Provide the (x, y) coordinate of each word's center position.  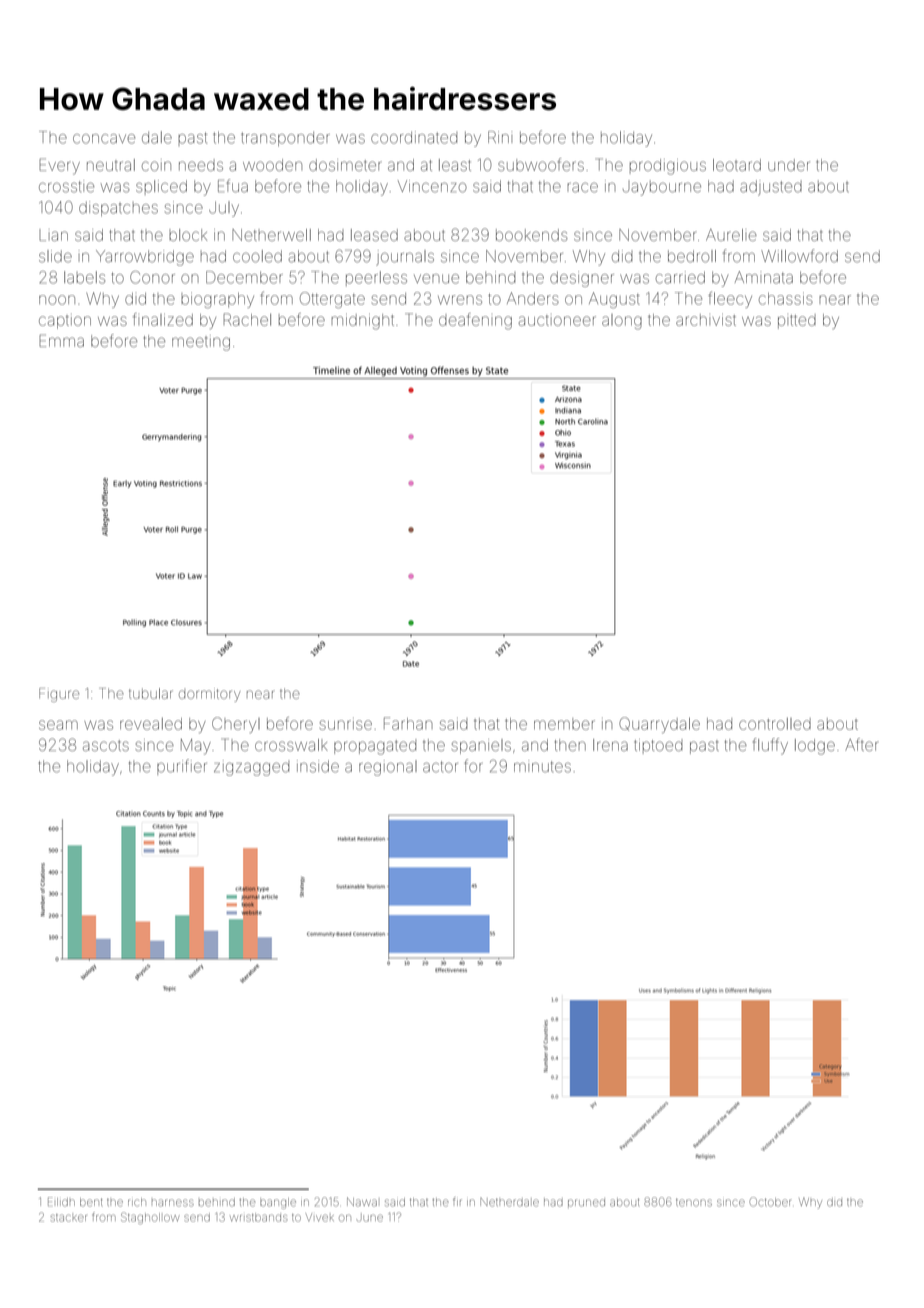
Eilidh (61, 1202)
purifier (182, 767)
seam (58, 725)
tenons (694, 1203)
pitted (797, 321)
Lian (53, 235)
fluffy (770, 746)
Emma (62, 340)
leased (374, 235)
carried (680, 277)
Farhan (408, 723)
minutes (542, 766)
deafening (475, 321)
